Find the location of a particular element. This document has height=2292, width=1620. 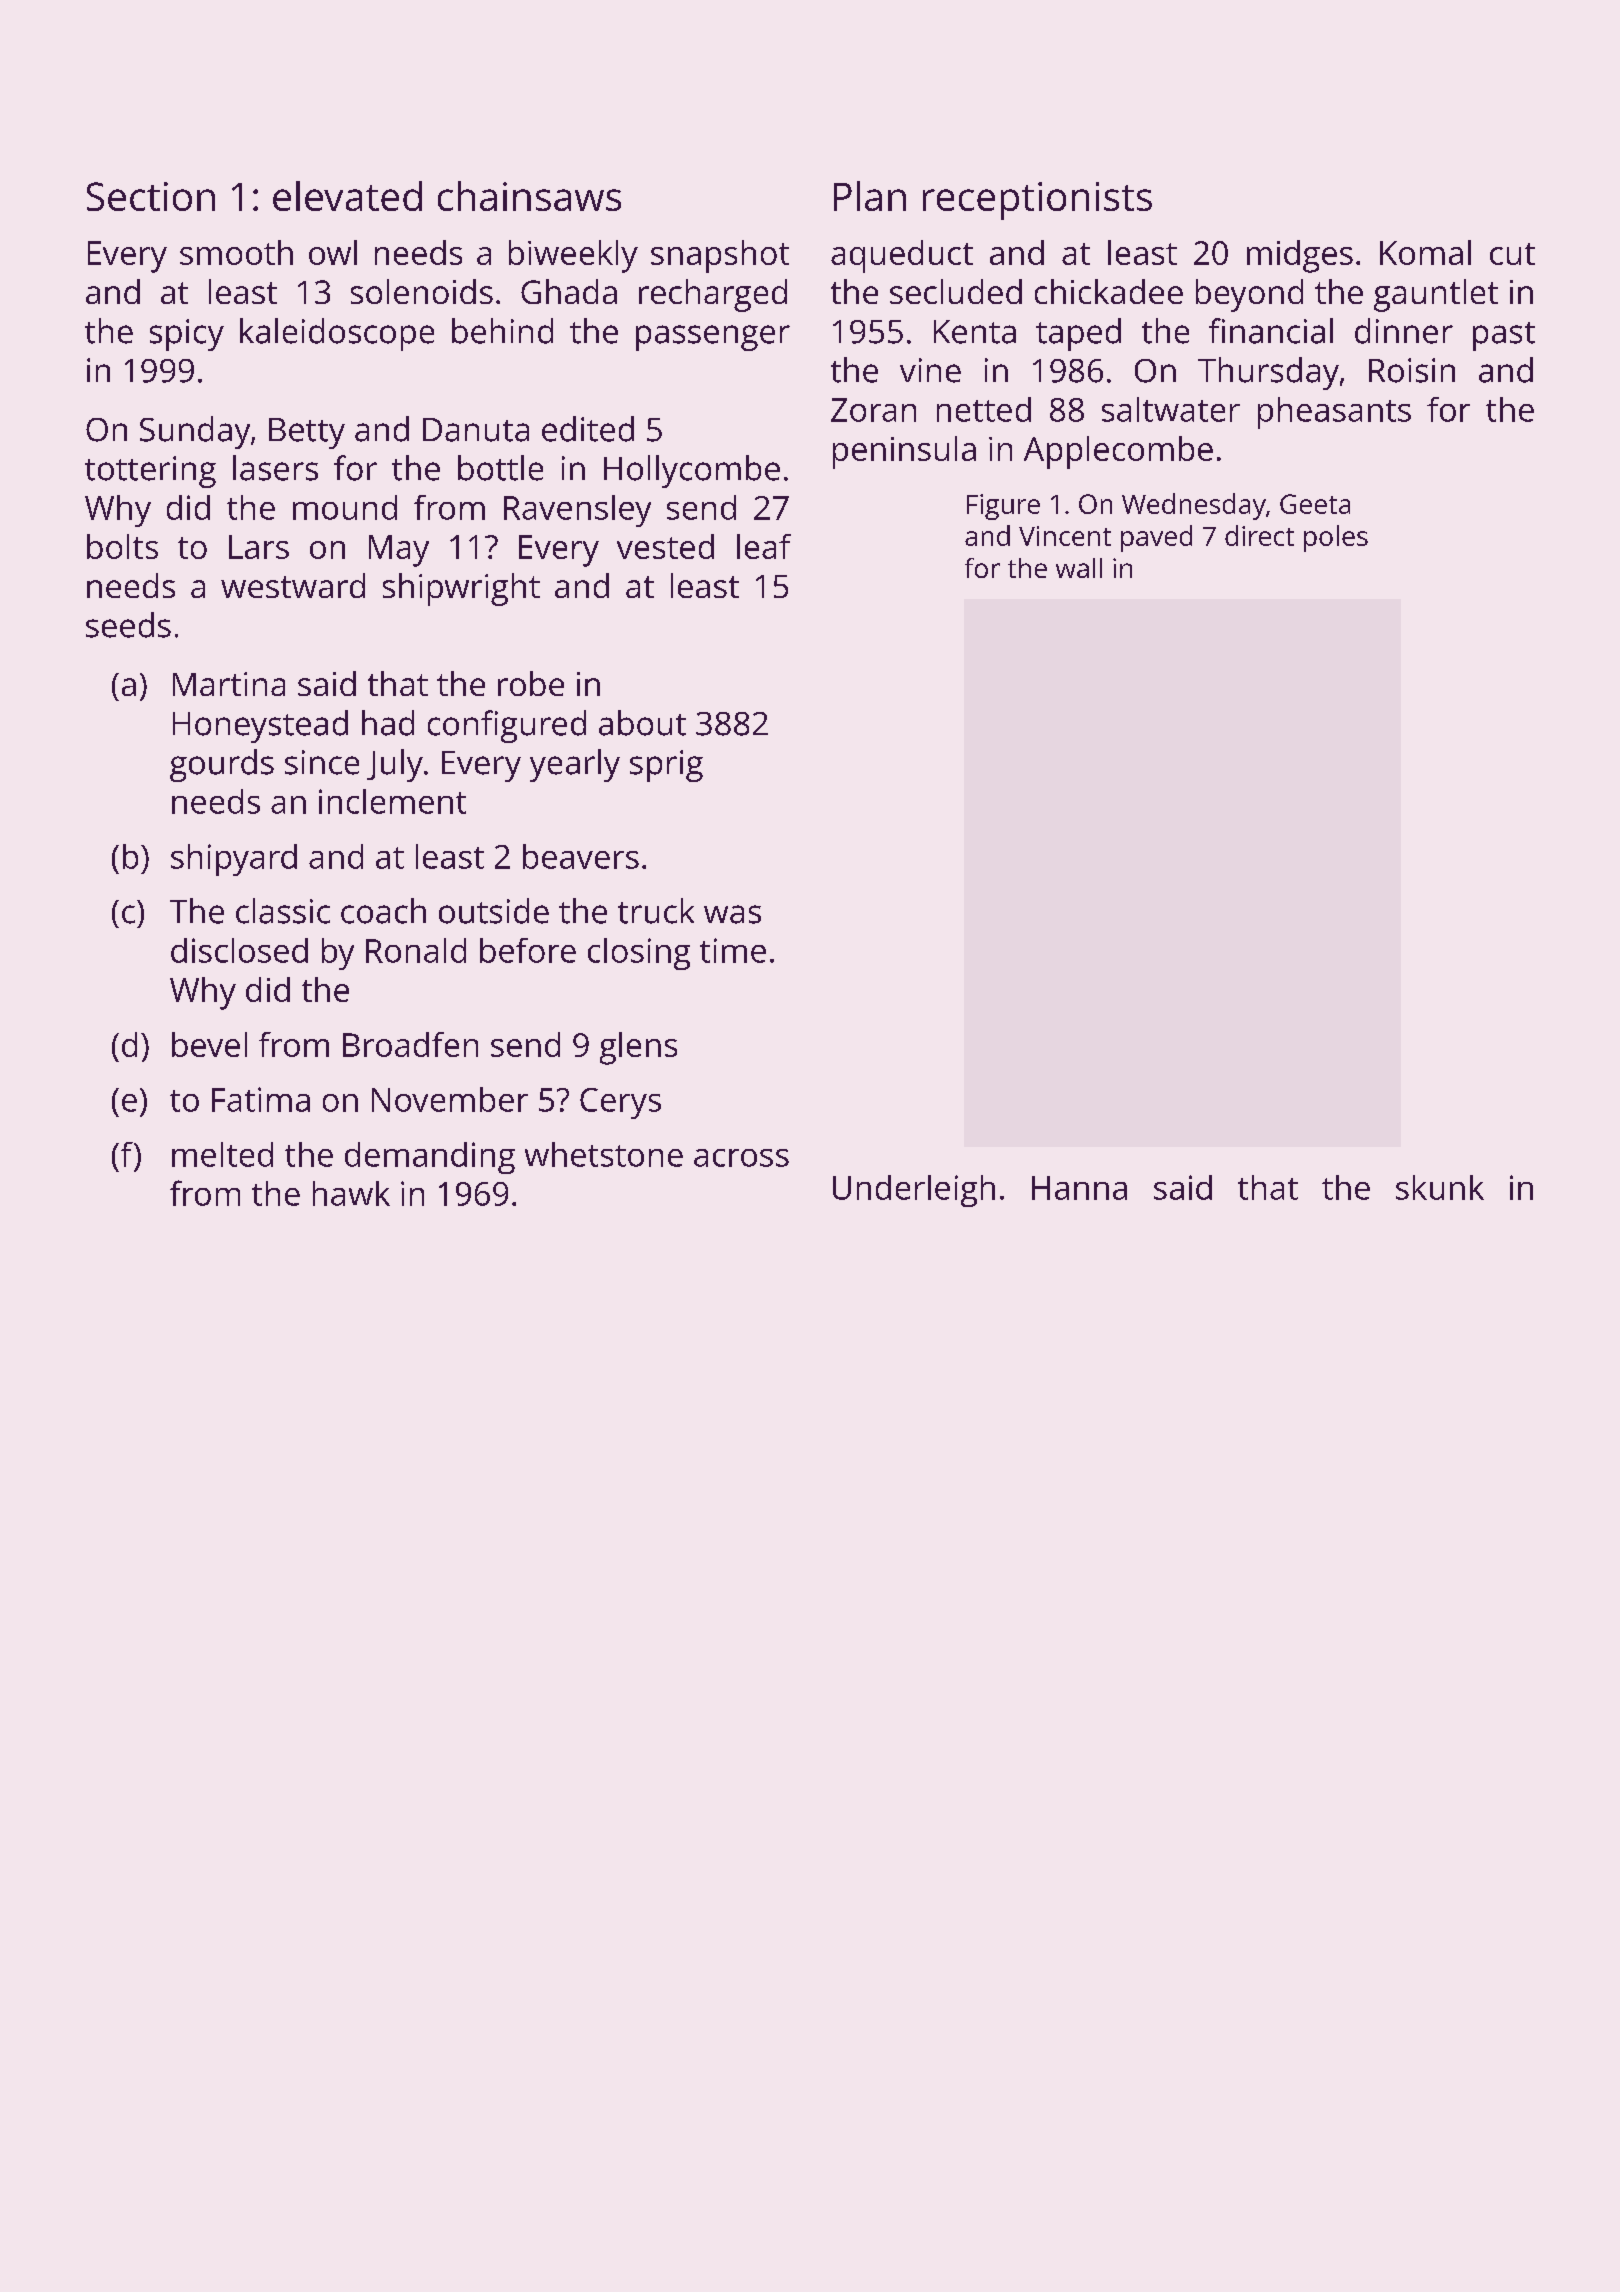

Zoran is located at coordinates (873, 410).
